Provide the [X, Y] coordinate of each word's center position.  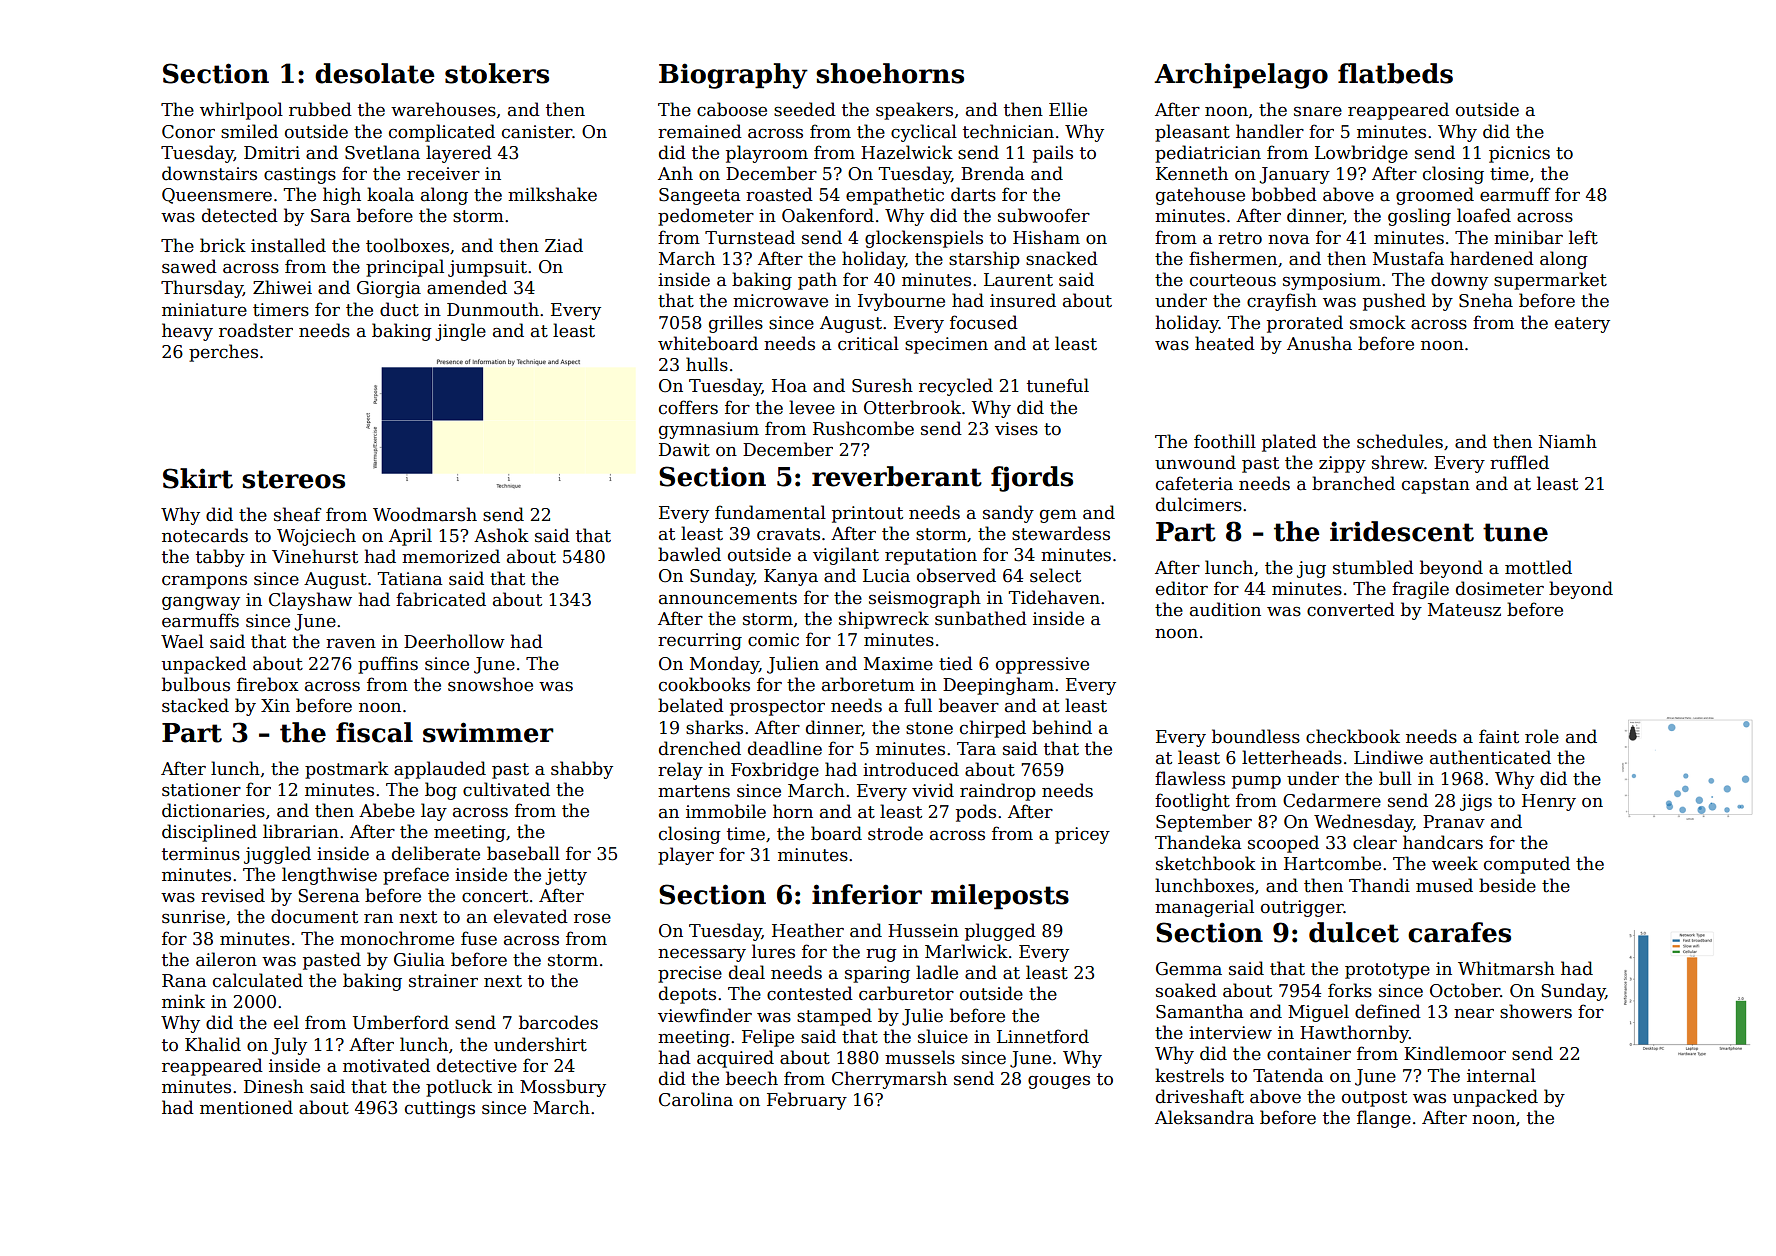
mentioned [246, 1107]
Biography [733, 76]
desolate [375, 73]
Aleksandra [1204, 1117]
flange [1384, 1119]
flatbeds [1395, 73]
